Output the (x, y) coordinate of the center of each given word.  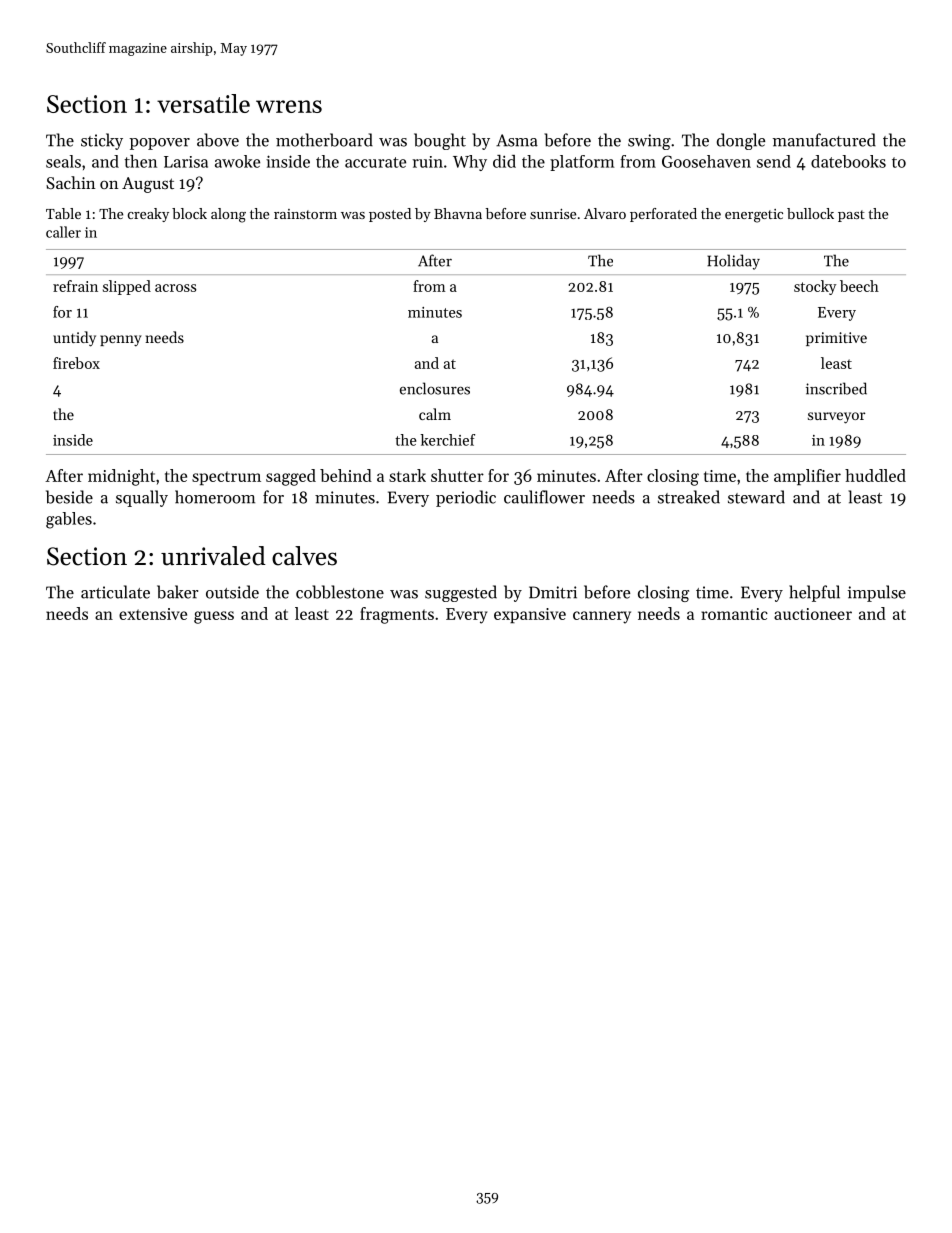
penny (121, 341)
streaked (689, 497)
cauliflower (544, 497)
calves (304, 556)
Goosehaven (706, 161)
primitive (836, 339)
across (176, 288)
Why (470, 163)
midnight (121, 477)
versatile (203, 103)
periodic (466, 498)
